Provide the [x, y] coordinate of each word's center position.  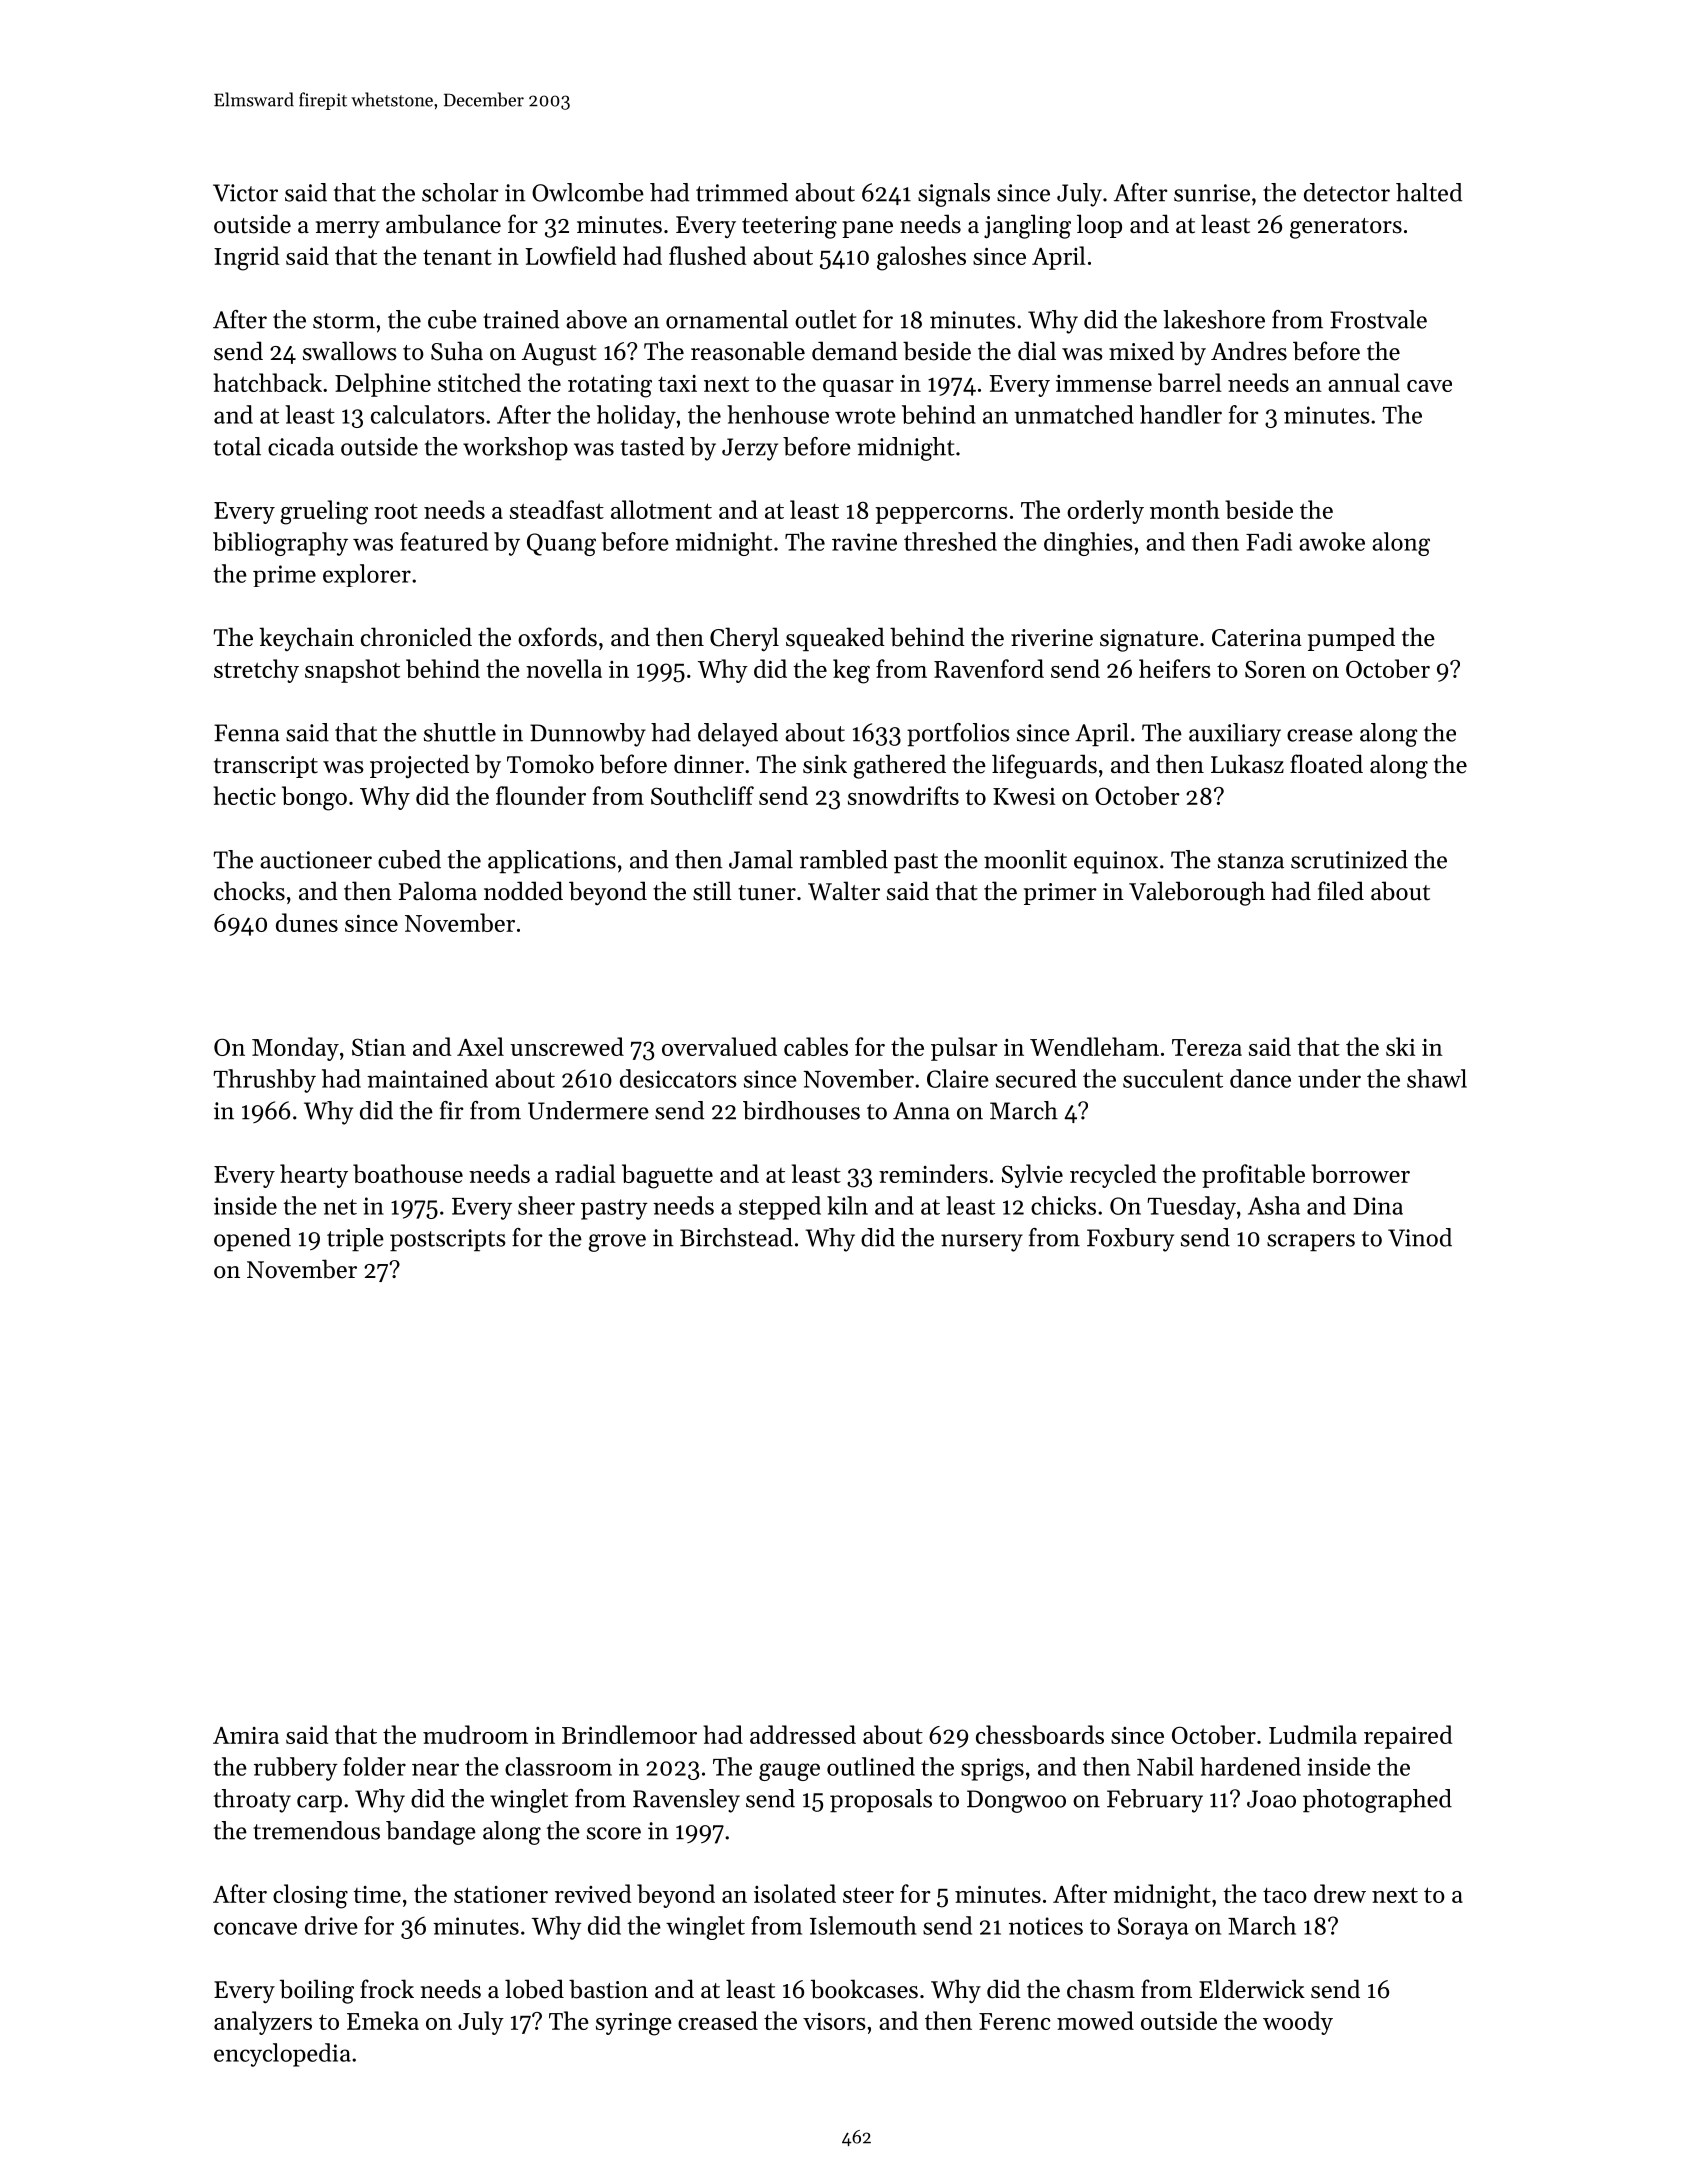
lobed [534, 1989]
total [237, 446]
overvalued [719, 1046]
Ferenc [1014, 2021]
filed [1341, 891]
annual [1364, 382]
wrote [865, 416]
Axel [480, 1046]
